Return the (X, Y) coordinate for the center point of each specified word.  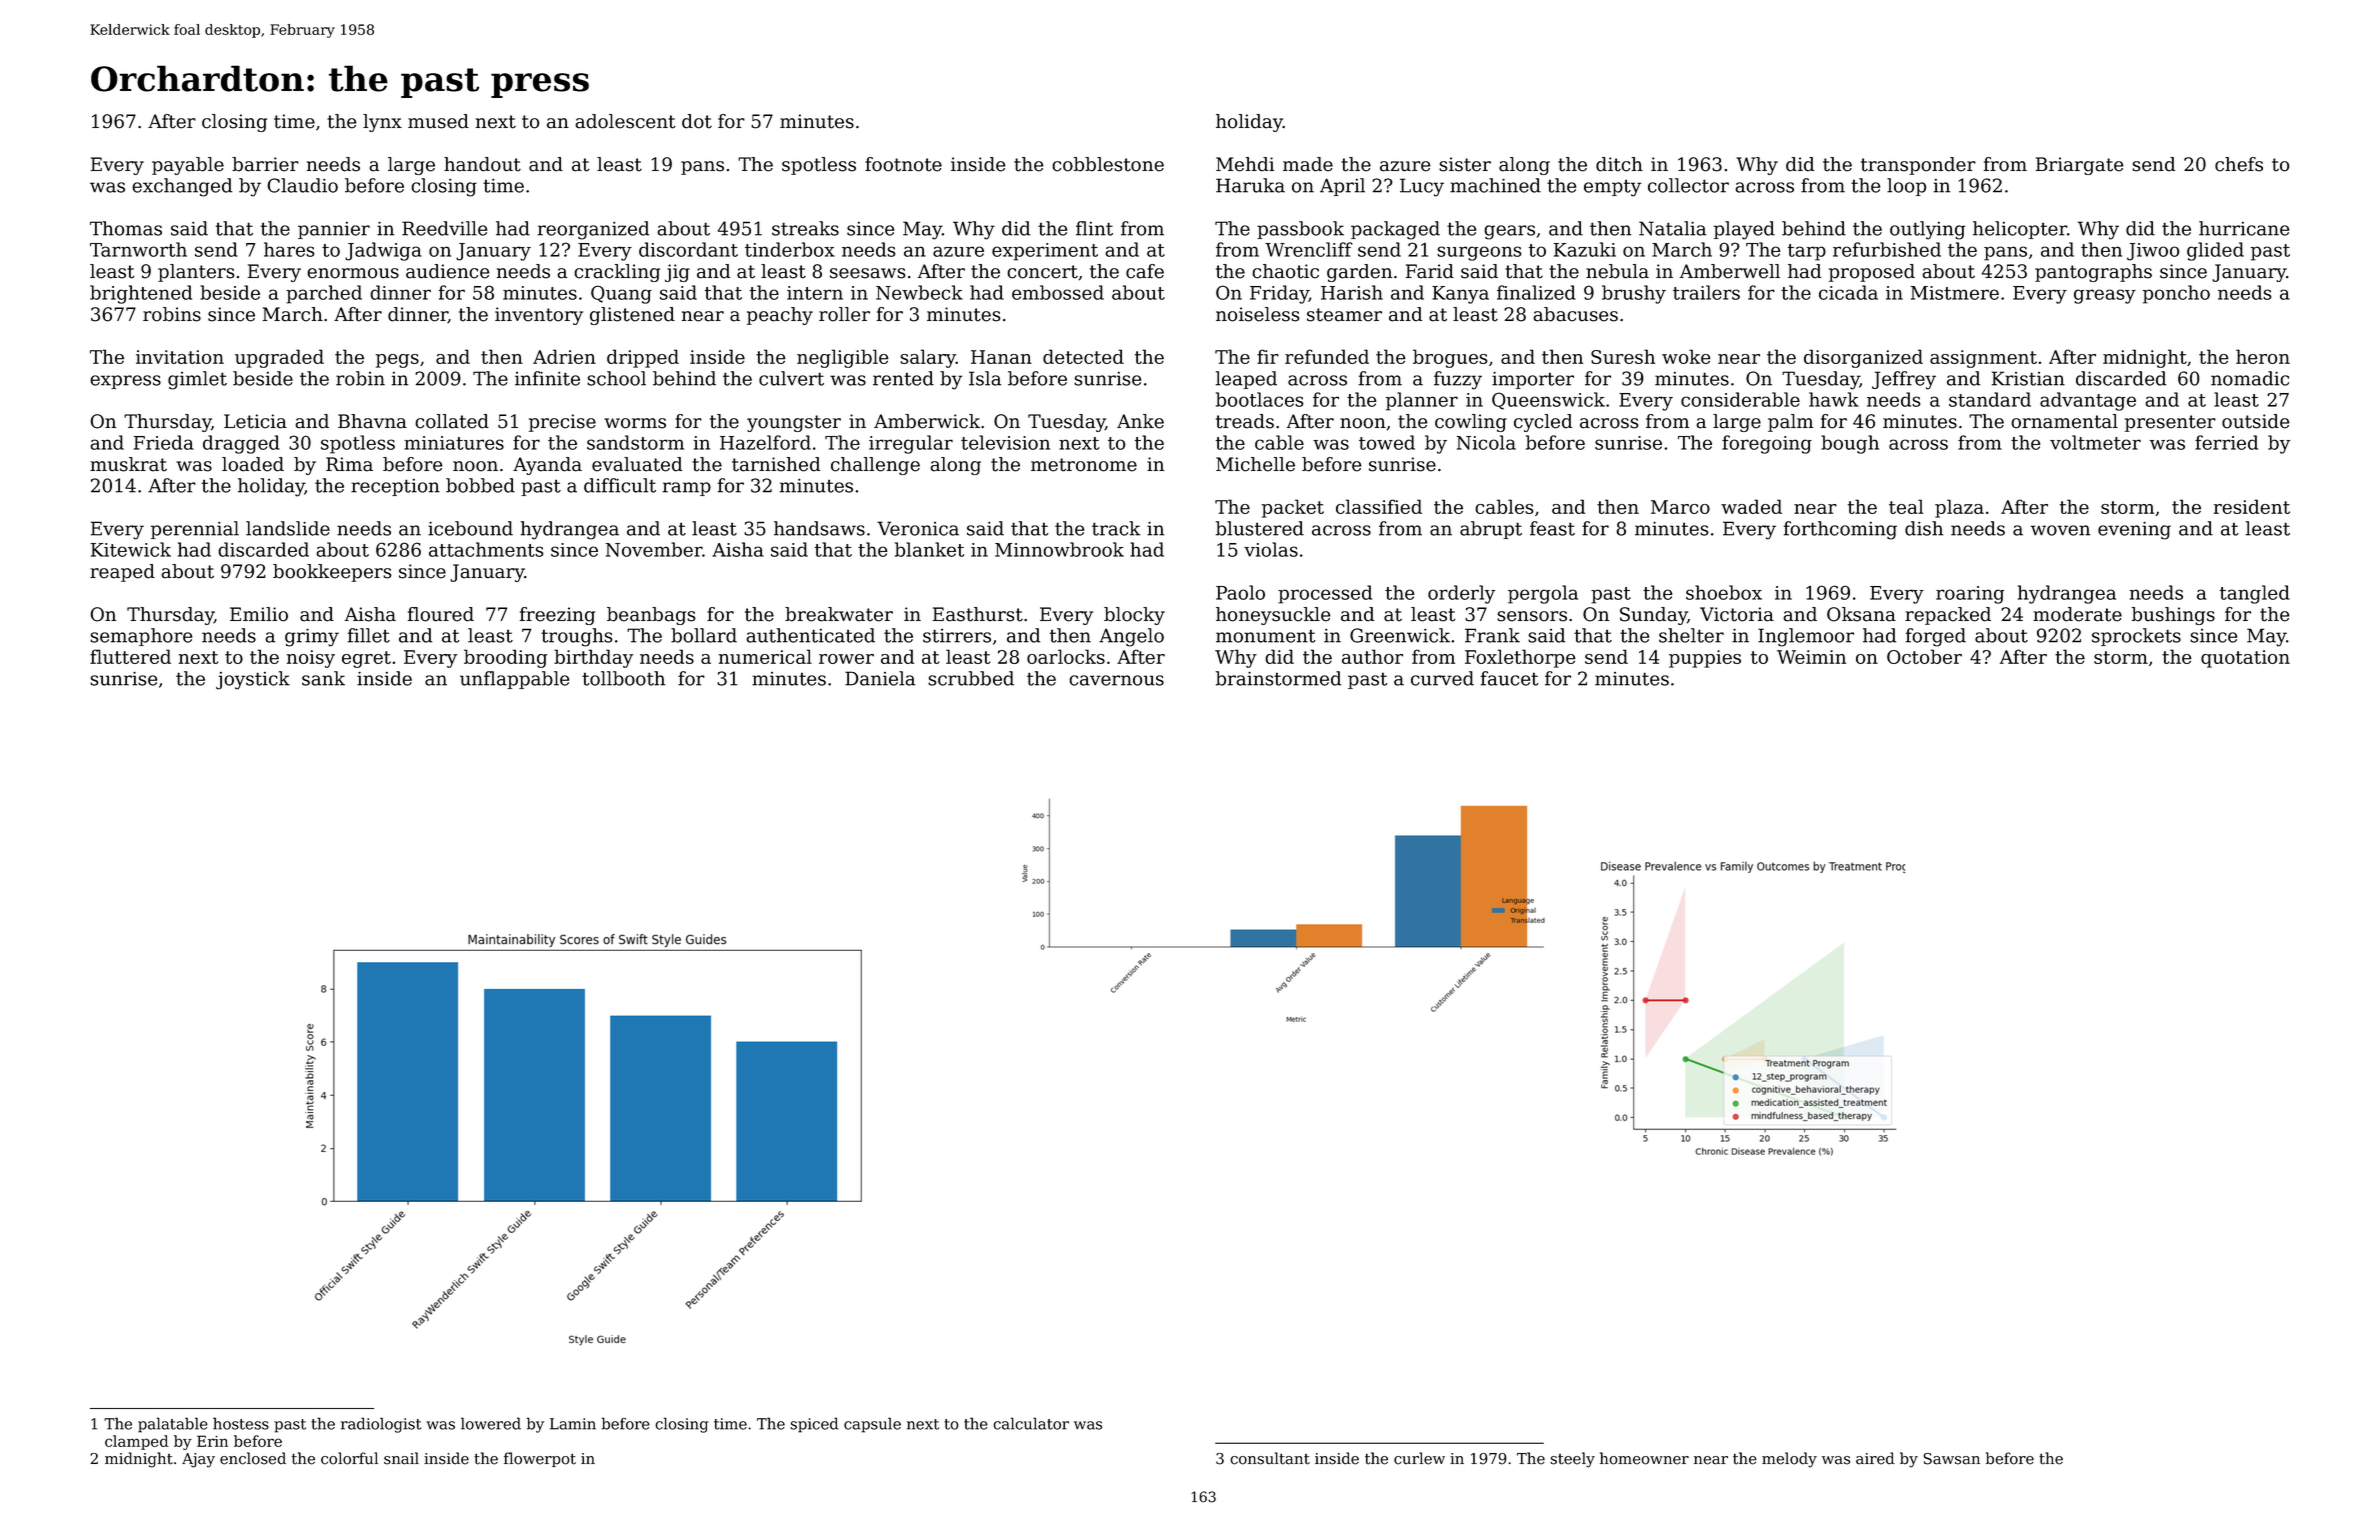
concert (1042, 272)
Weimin (1811, 657)
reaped (122, 573)
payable (188, 166)
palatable (173, 1425)
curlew (1419, 1458)
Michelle (1255, 464)
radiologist (381, 1425)
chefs (2239, 164)
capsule (872, 1425)
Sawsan (1952, 1459)
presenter (2170, 423)
